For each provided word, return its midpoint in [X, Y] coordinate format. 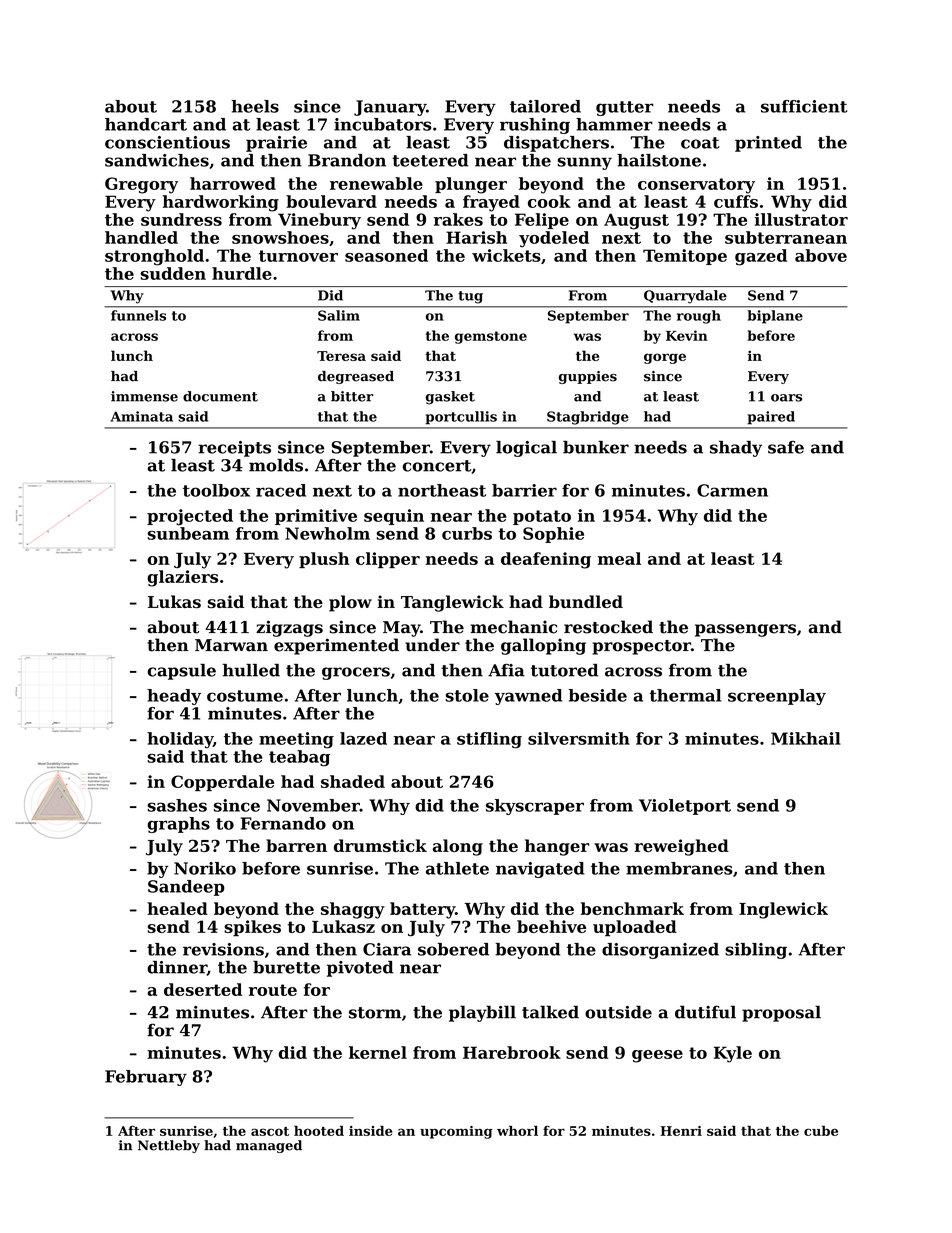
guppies [588, 377]
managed [269, 1146]
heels [255, 106]
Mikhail [806, 738]
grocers [356, 673]
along [458, 847]
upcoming [456, 1132]
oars [786, 398]
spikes [252, 928]
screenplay [777, 697]
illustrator [801, 219]
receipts [234, 449]
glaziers [182, 578]
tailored [545, 106]
